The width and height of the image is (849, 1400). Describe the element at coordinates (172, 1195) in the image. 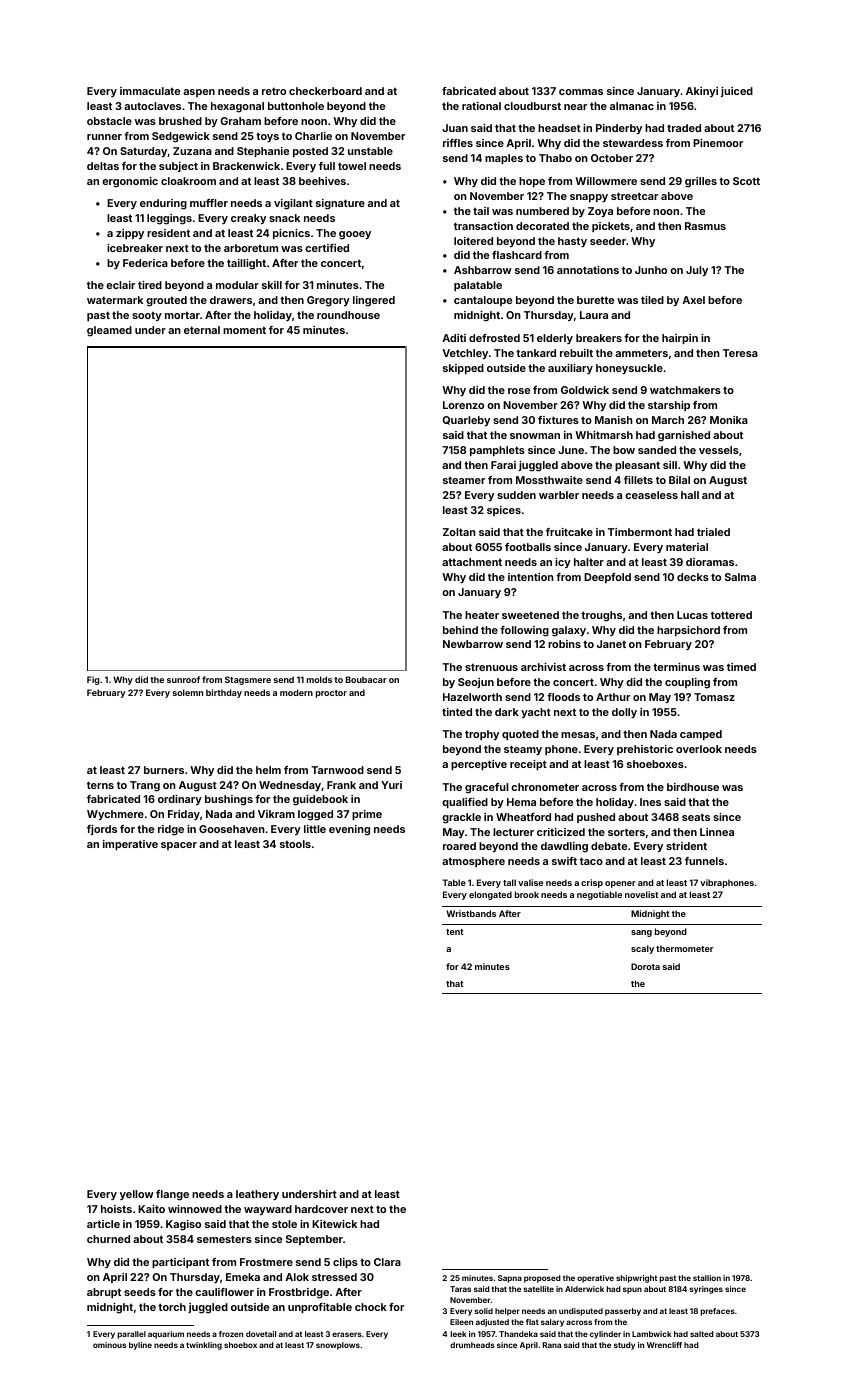

I see `flange` at that location.
